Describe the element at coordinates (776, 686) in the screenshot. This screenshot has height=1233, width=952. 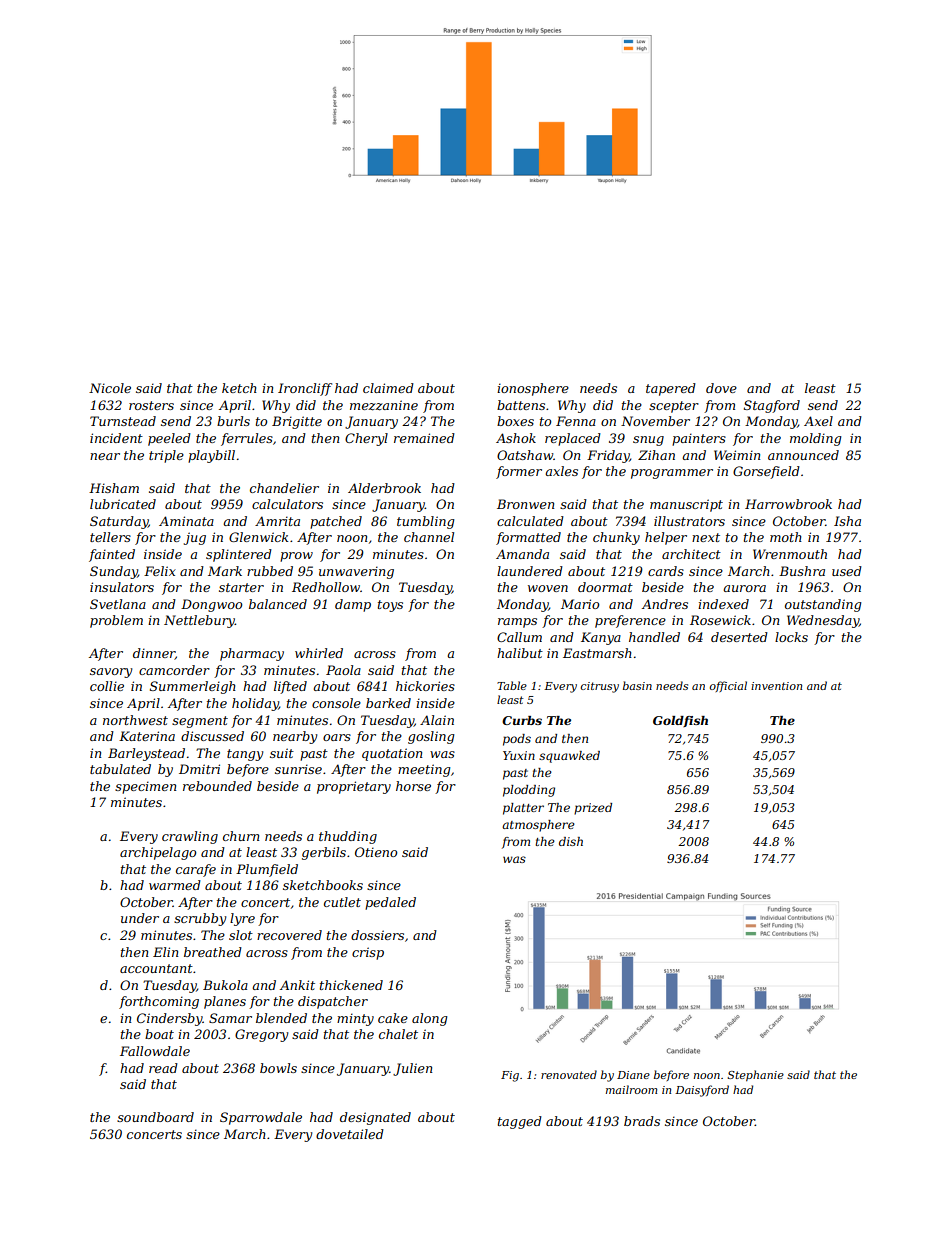
I see `invention` at that location.
